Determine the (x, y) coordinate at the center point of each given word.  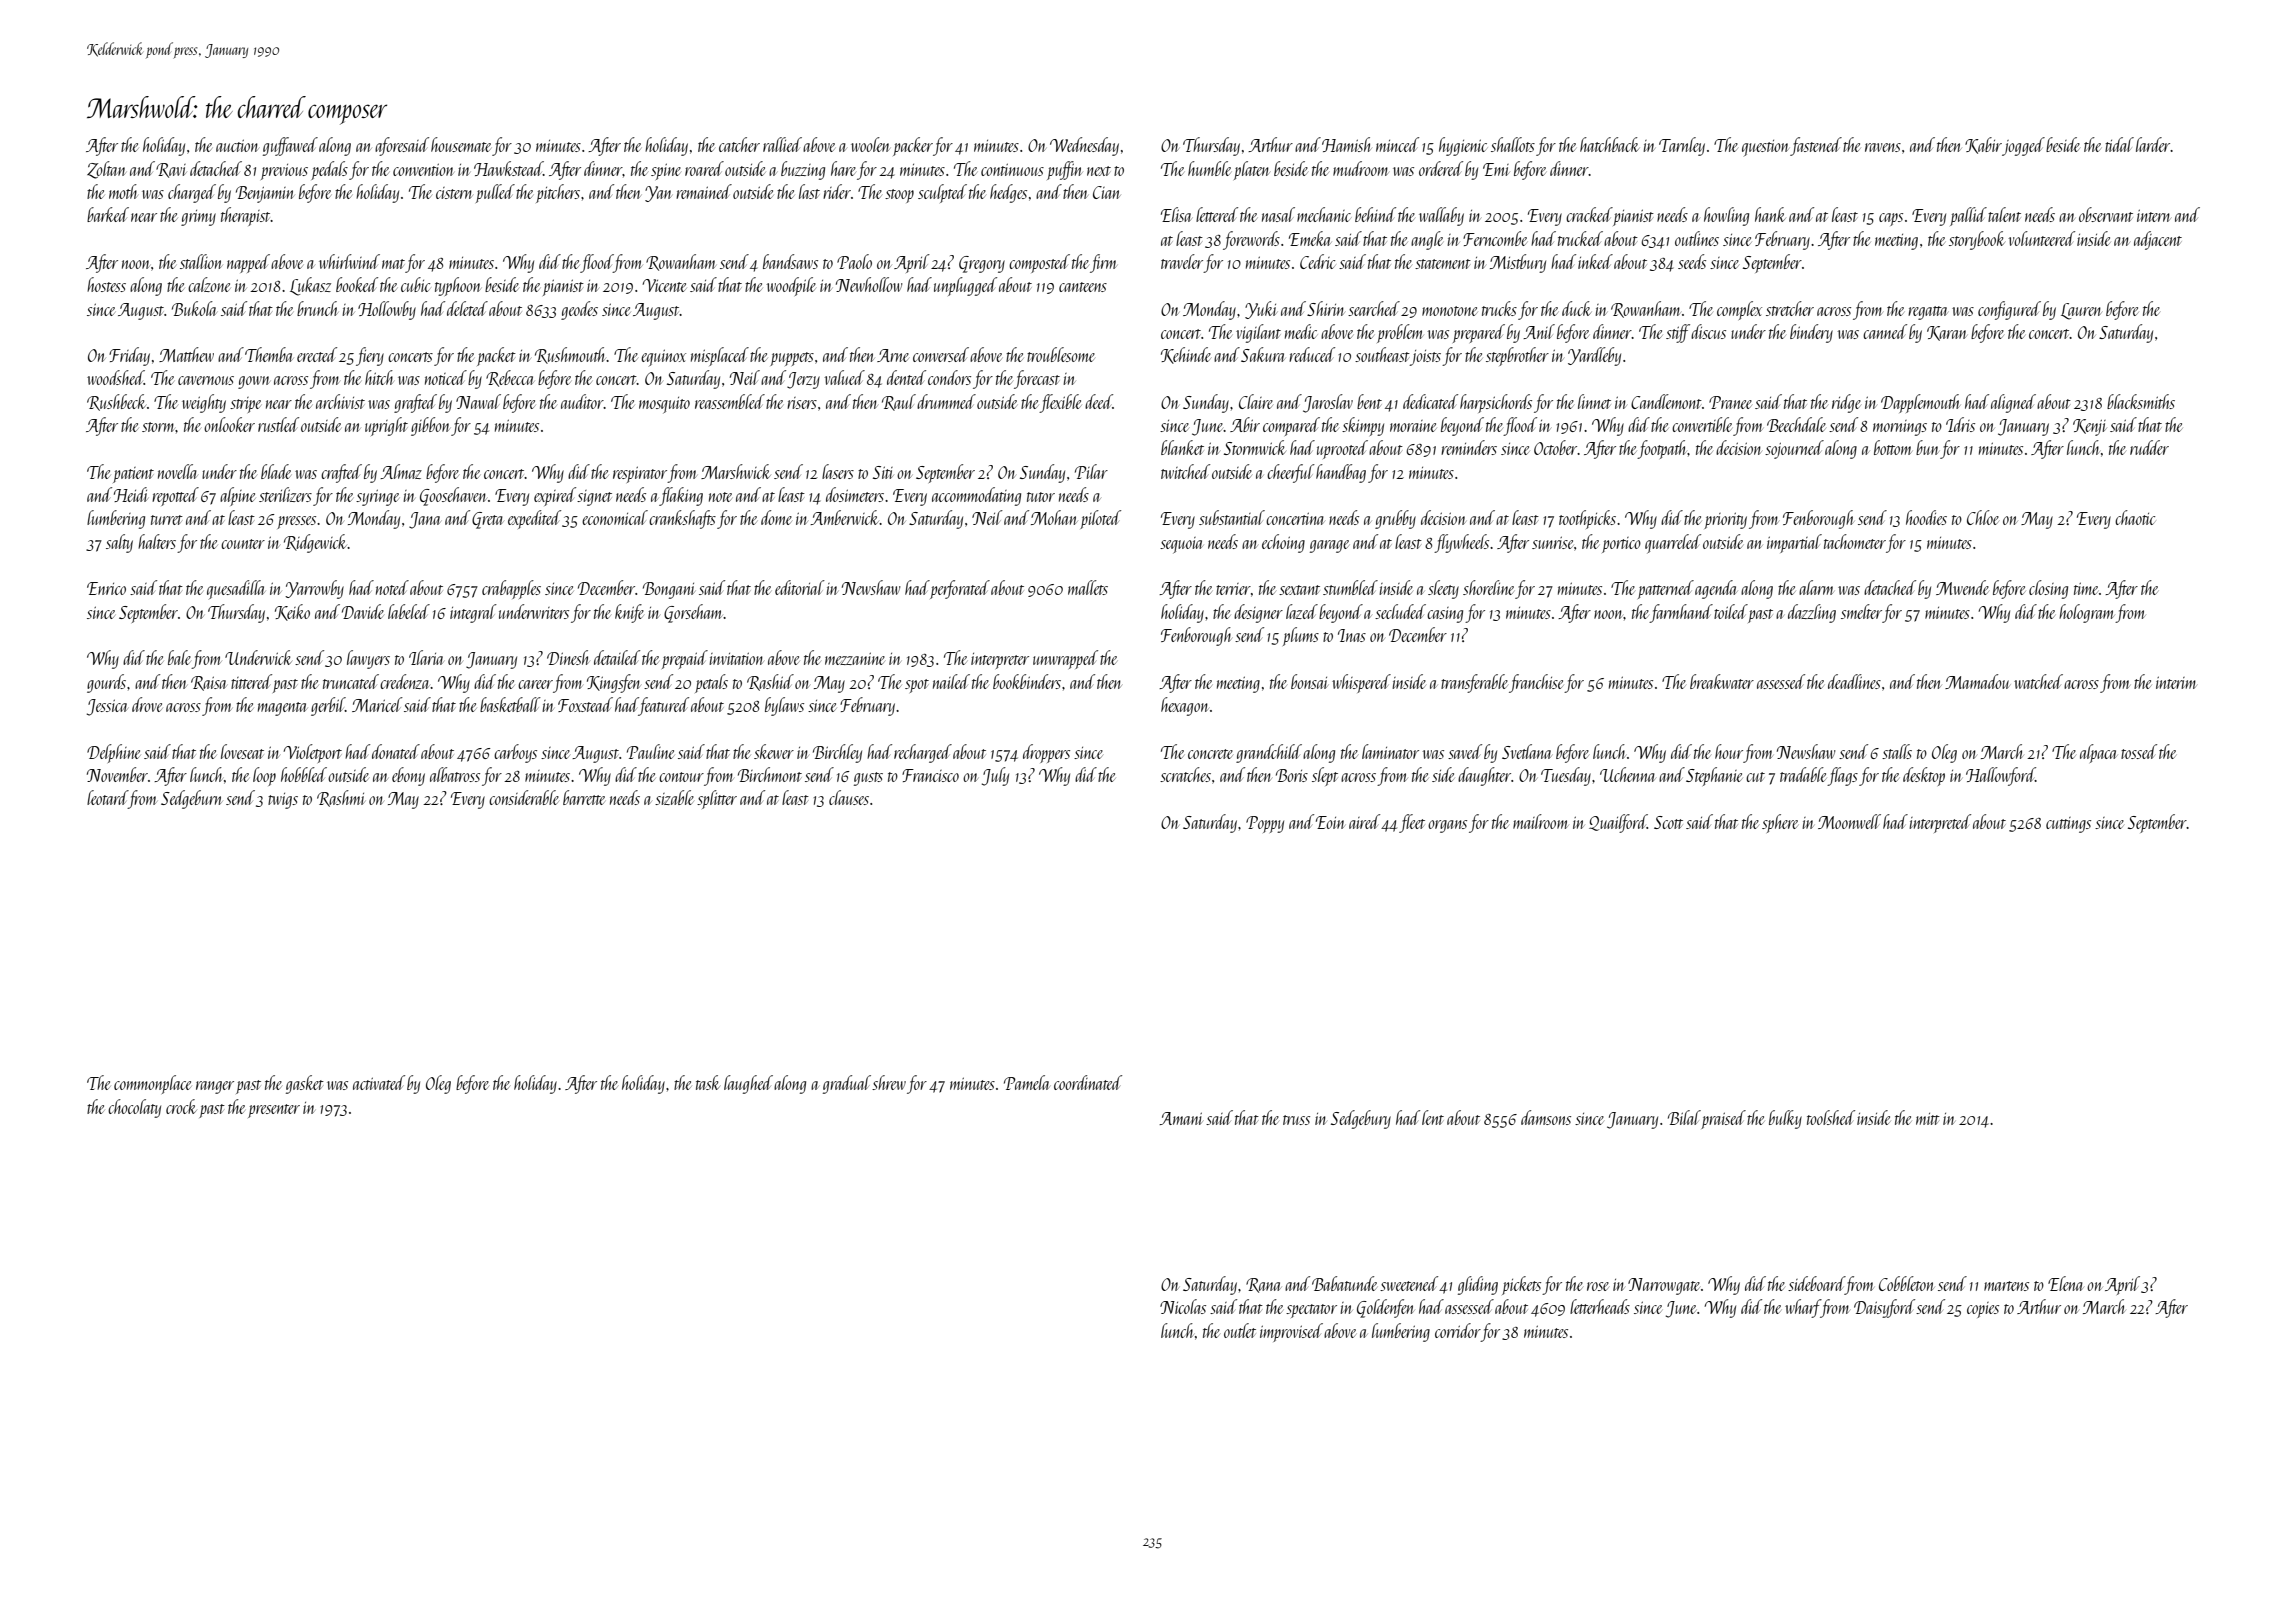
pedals (329, 170)
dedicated (1430, 401)
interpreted (1940, 823)
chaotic (2135, 517)
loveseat (242, 751)
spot (917, 686)
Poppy (1265, 824)
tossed (2139, 751)
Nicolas (1183, 1306)
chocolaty (134, 1108)
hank (1770, 214)
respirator (640, 474)
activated (379, 1082)
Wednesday (1084, 146)
